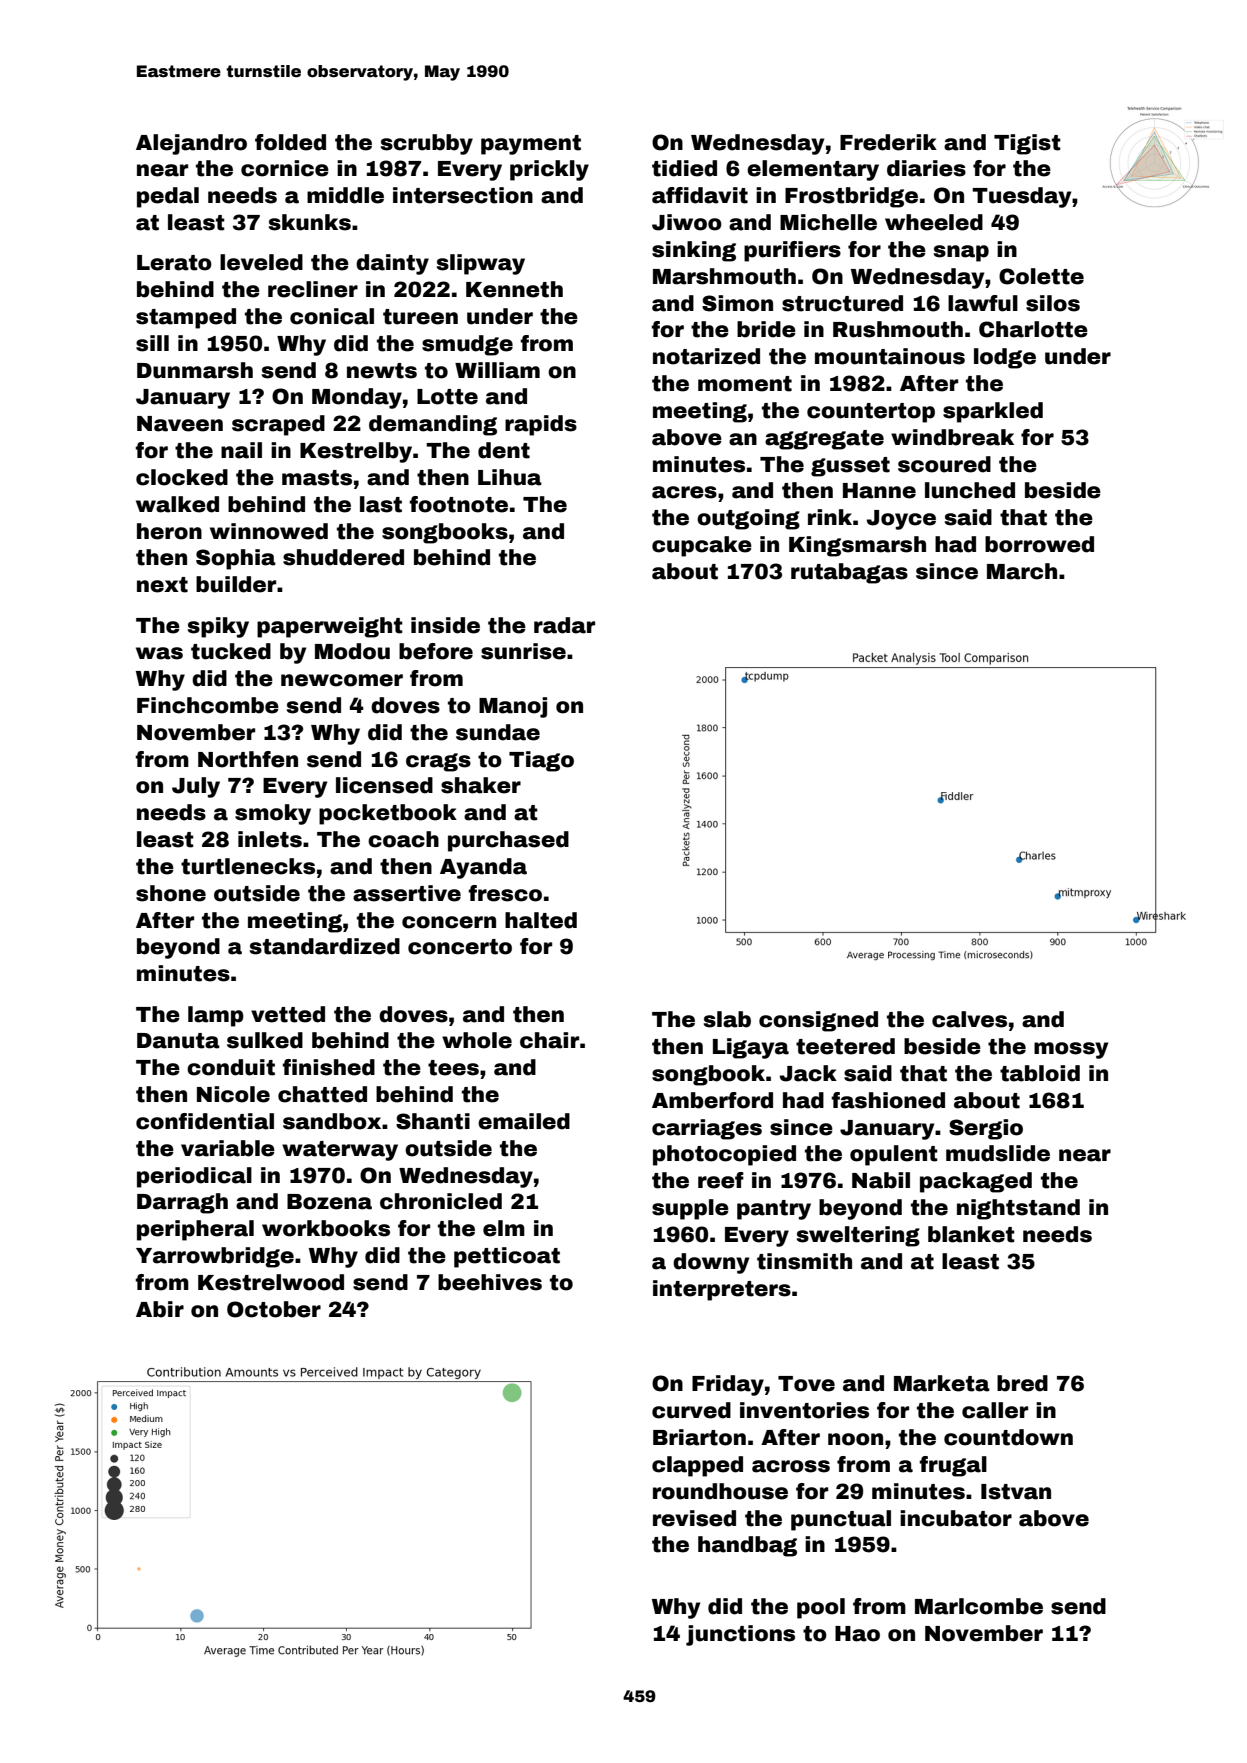  What do you see at coordinates (970, 490) in the page?
I see `lunched` at bounding box center [970, 490].
